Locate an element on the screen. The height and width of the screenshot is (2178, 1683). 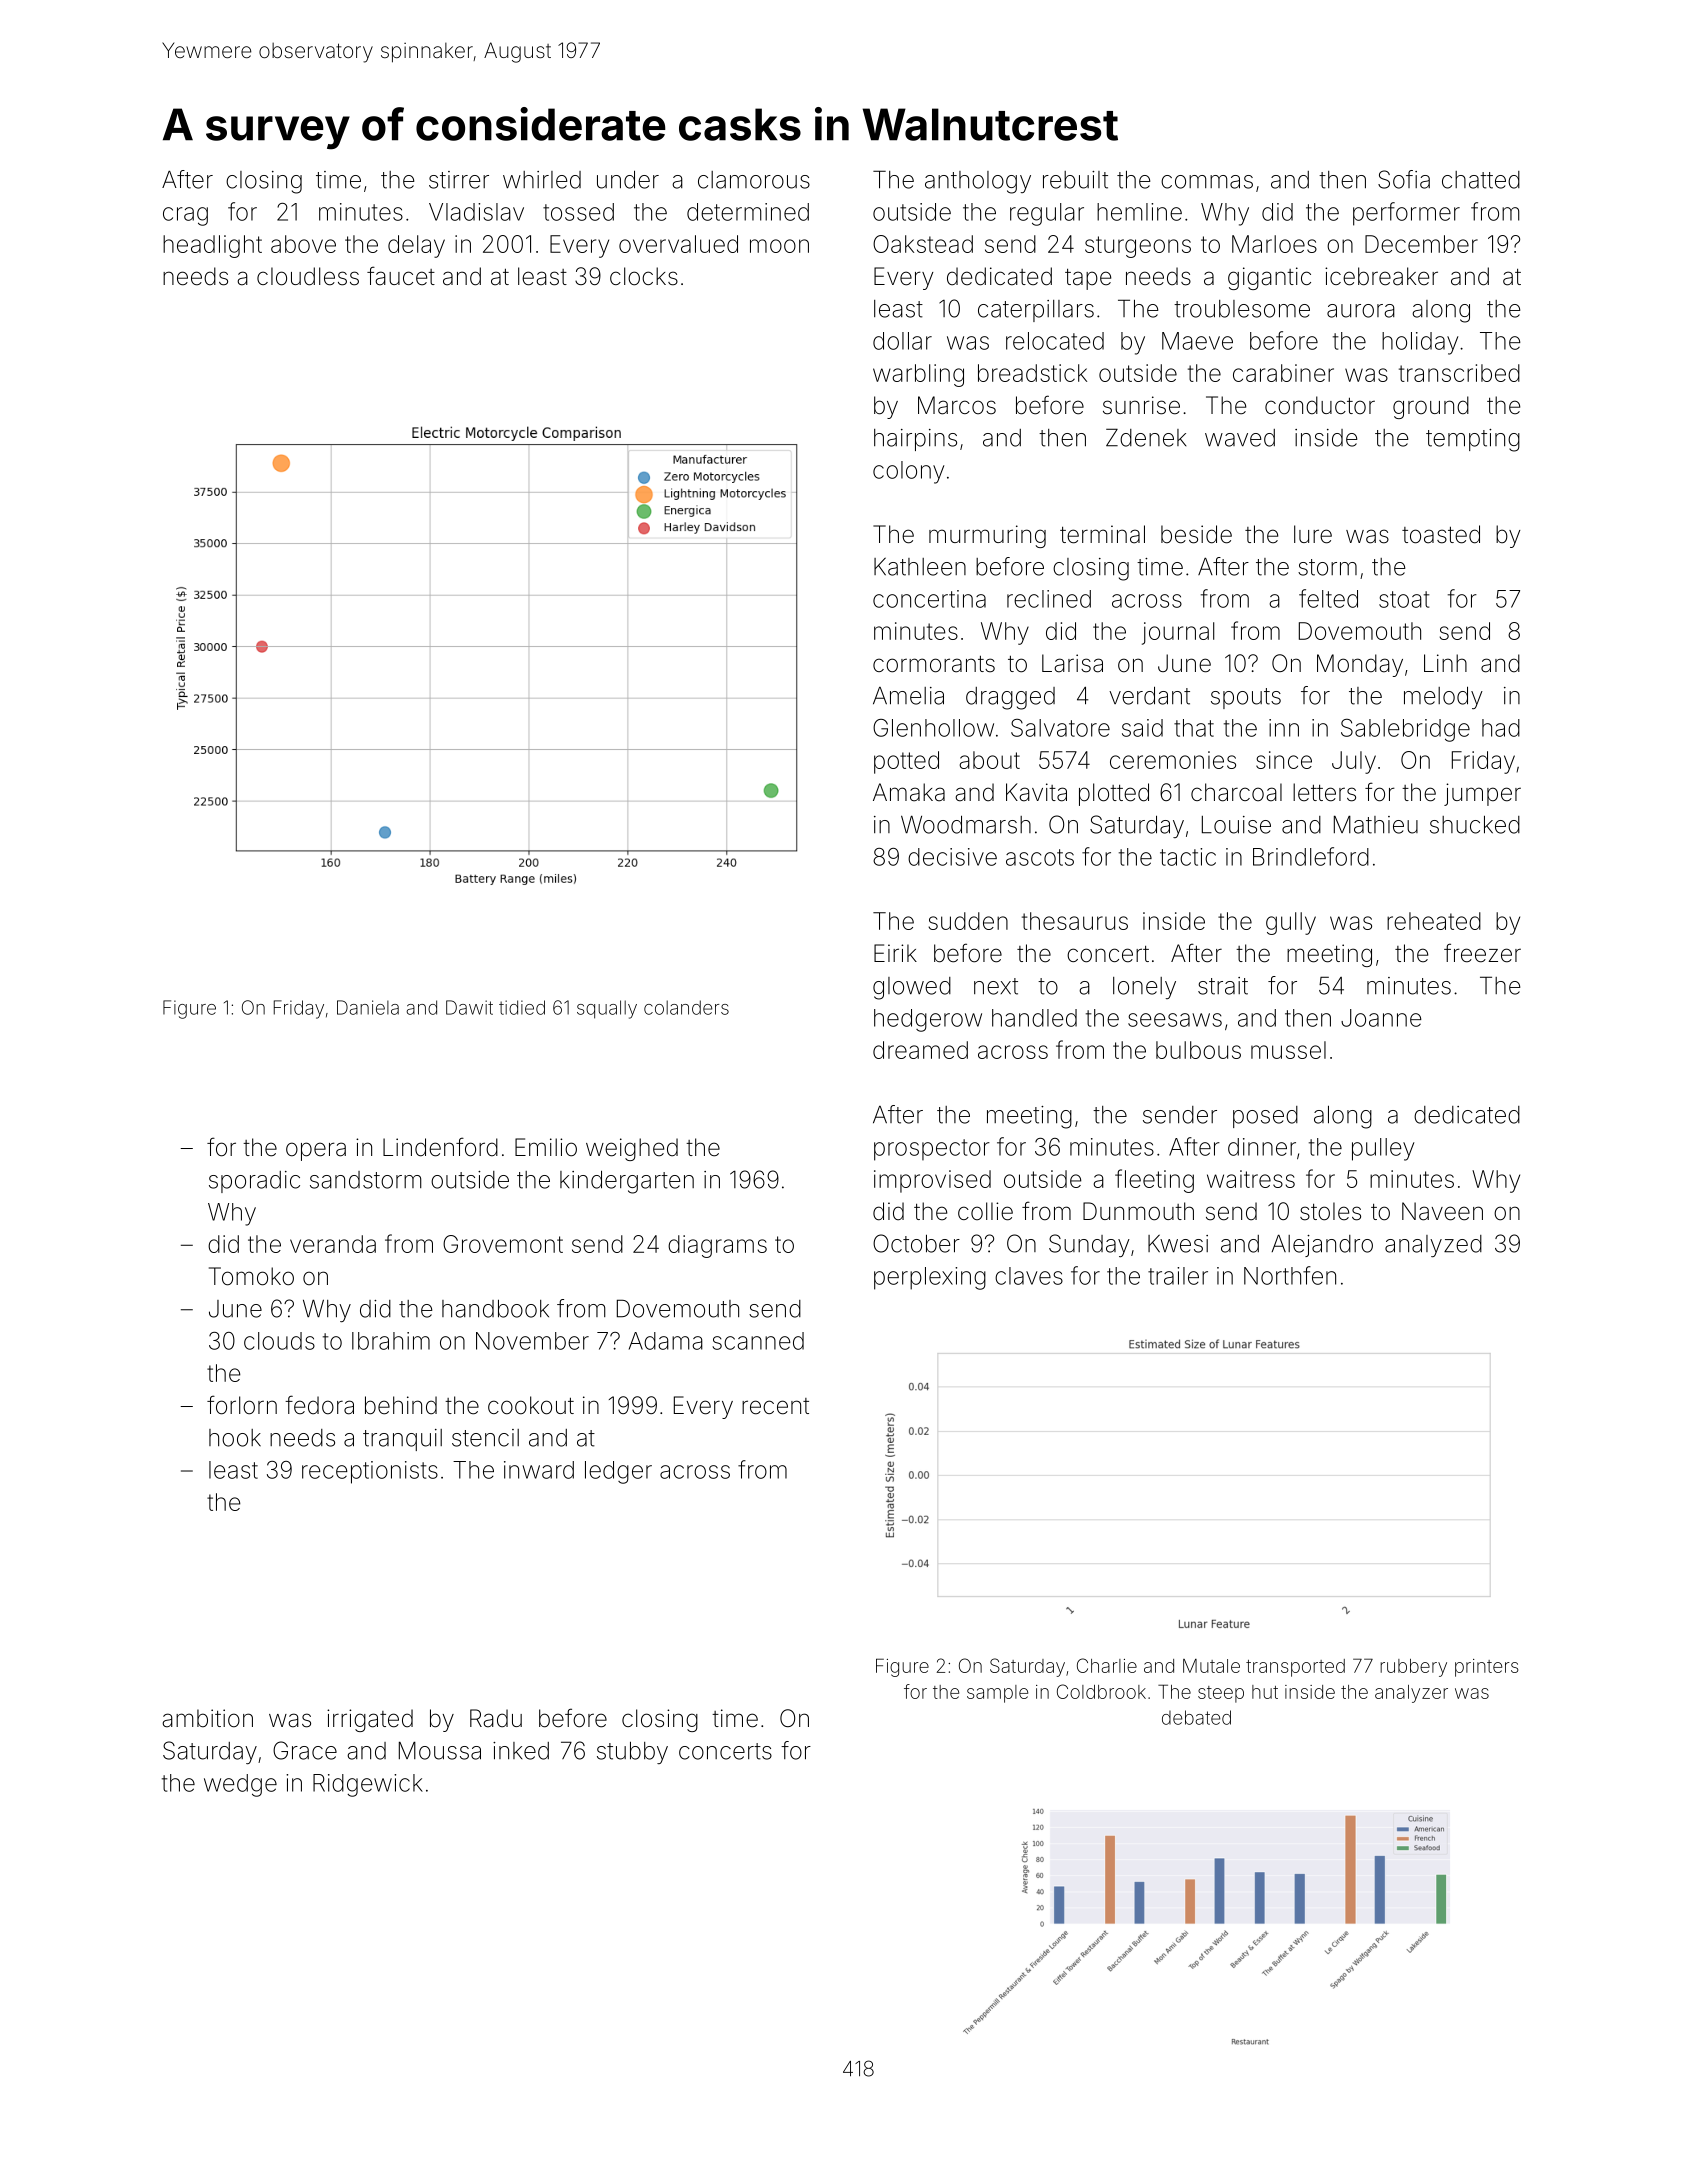
sample is located at coordinates (997, 1694).
